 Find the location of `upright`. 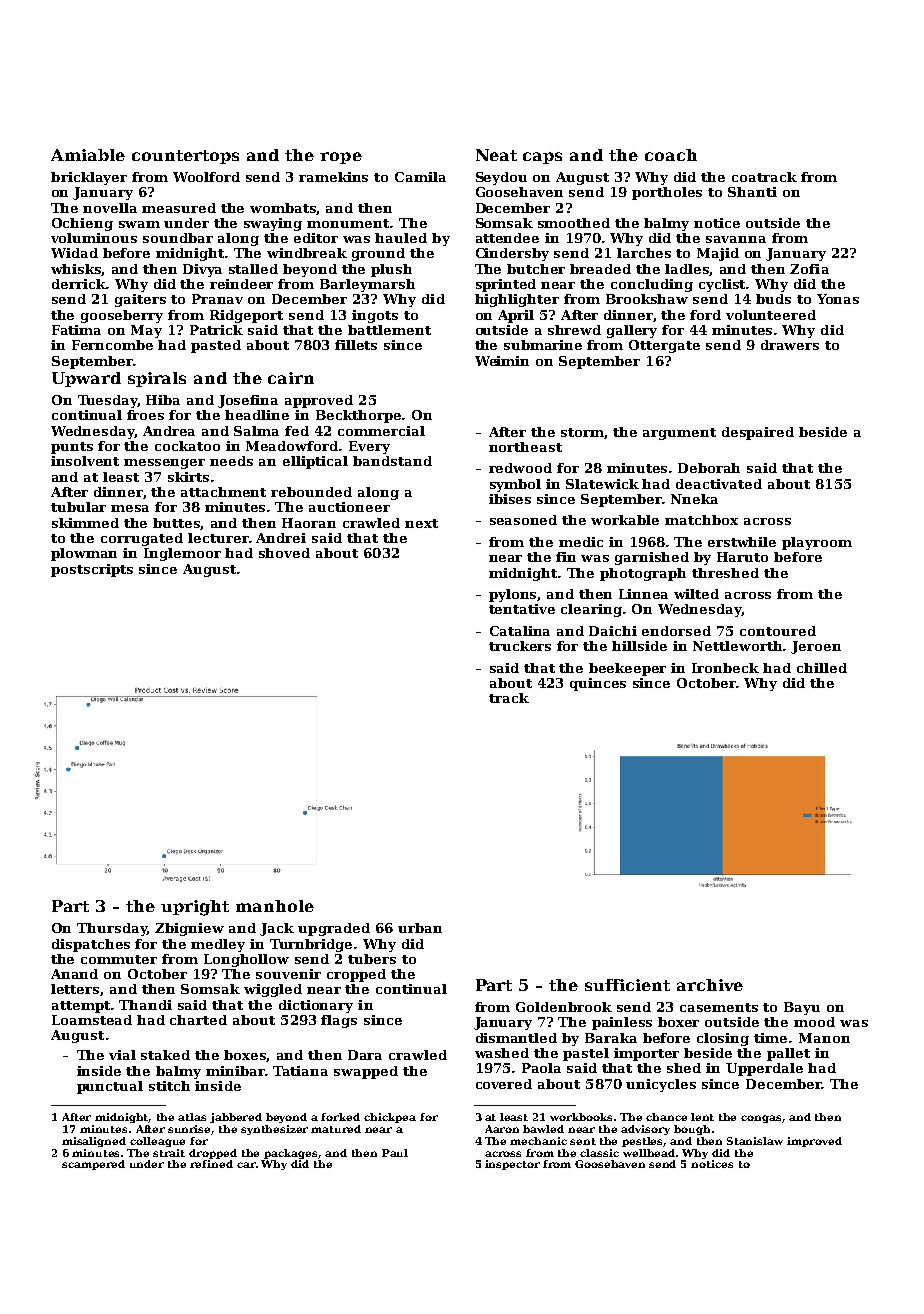

upright is located at coordinates (195, 908).
